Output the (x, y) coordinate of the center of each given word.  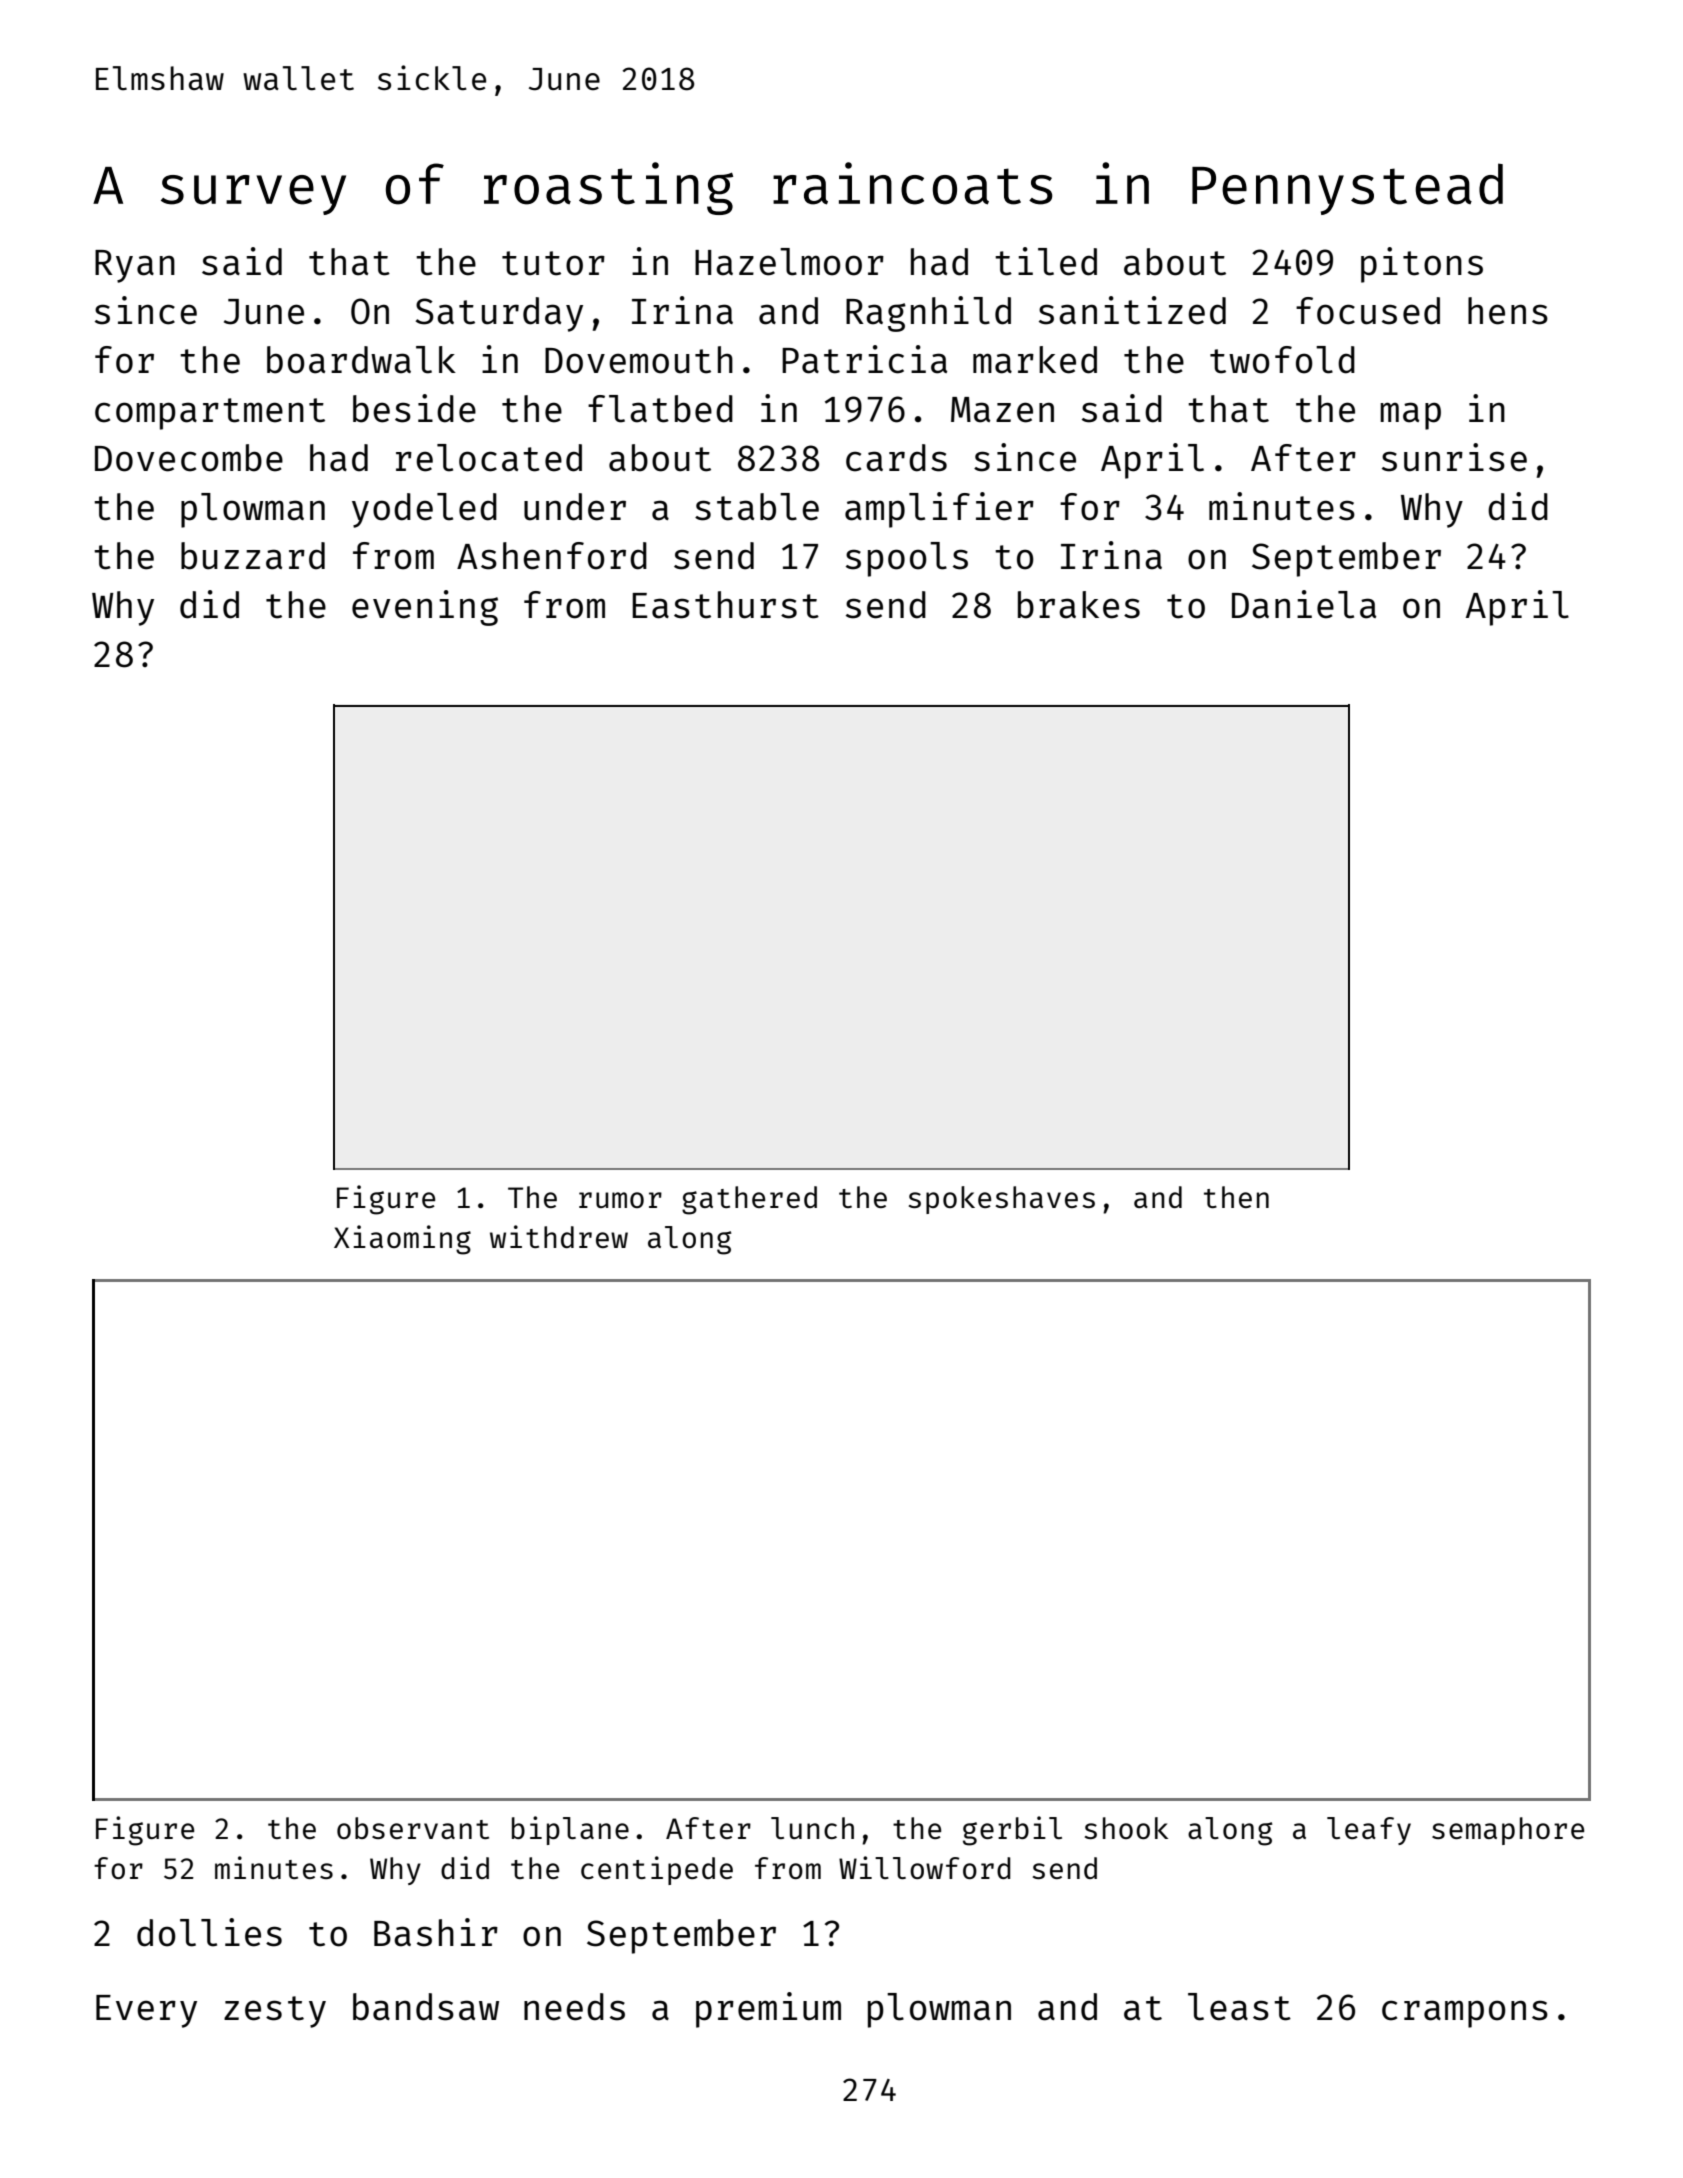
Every (146, 2011)
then (1236, 1197)
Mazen (1002, 410)
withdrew (559, 1236)
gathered (749, 1200)
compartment (210, 414)
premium (768, 2010)
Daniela (1304, 604)
